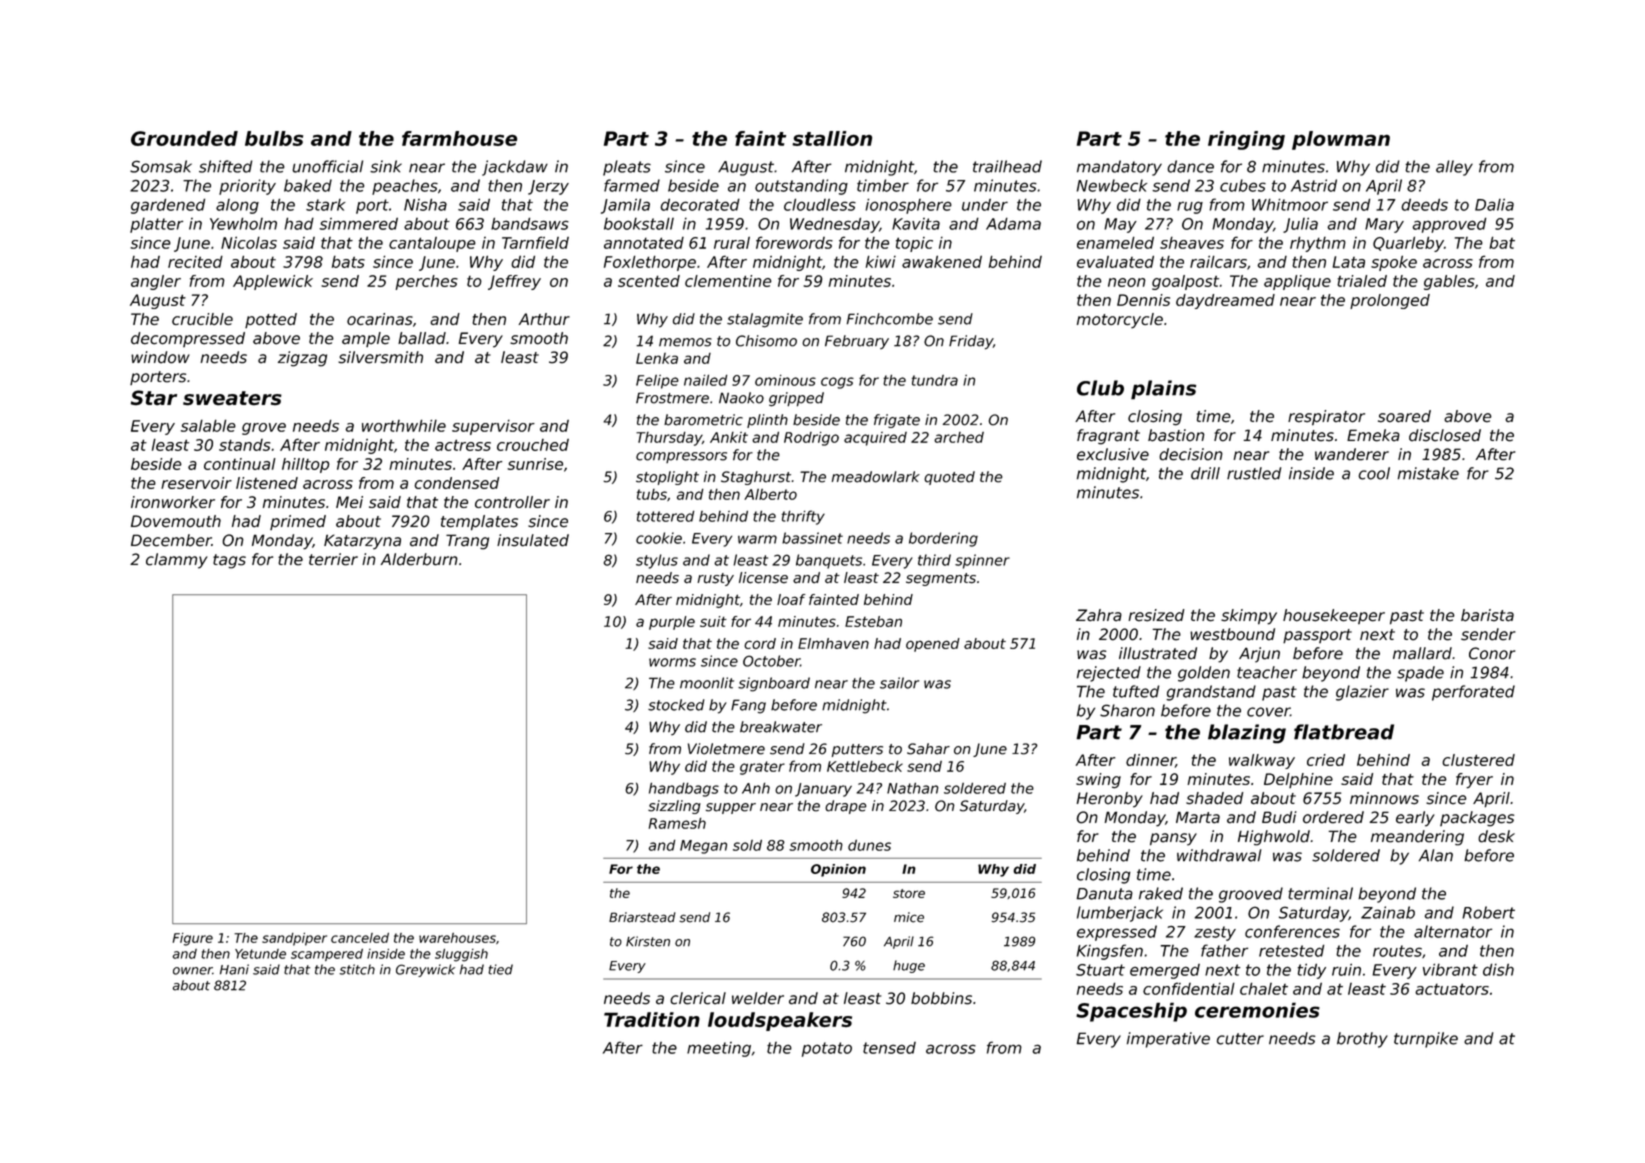  What do you see at coordinates (1428, 473) in the screenshot?
I see `mistake` at bounding box center [1428, 473].
